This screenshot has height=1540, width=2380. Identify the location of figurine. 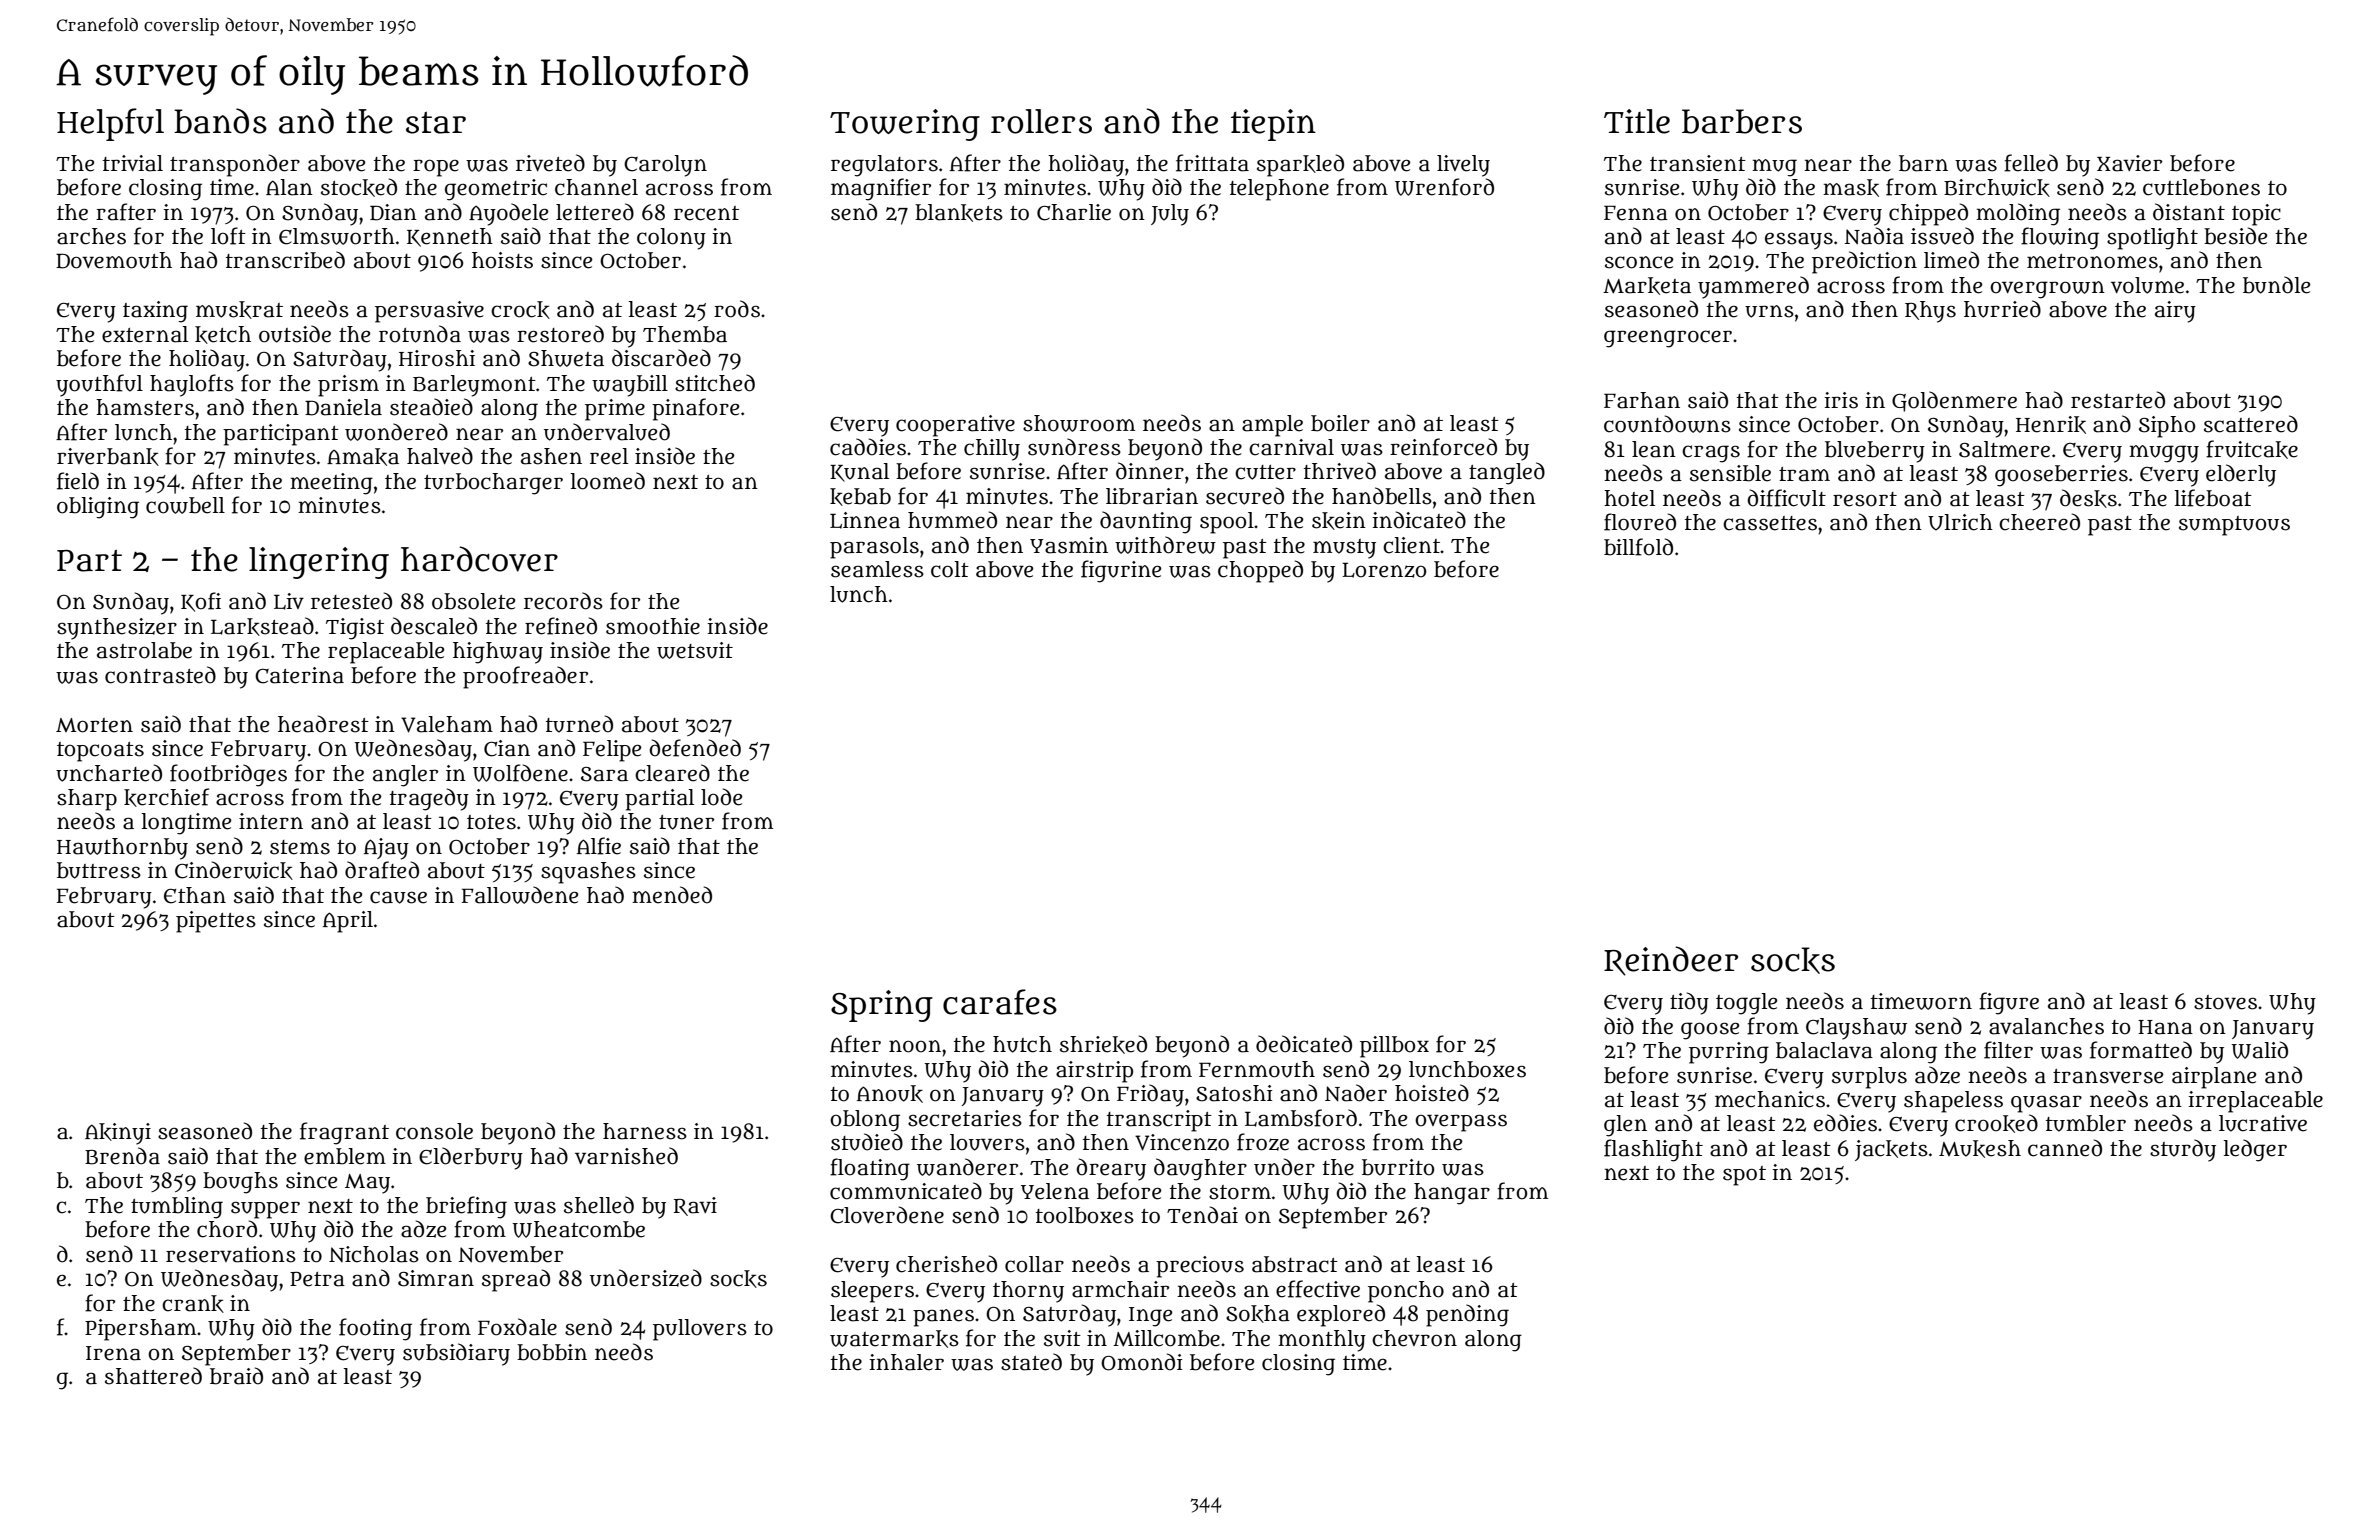
(1121, 571).
